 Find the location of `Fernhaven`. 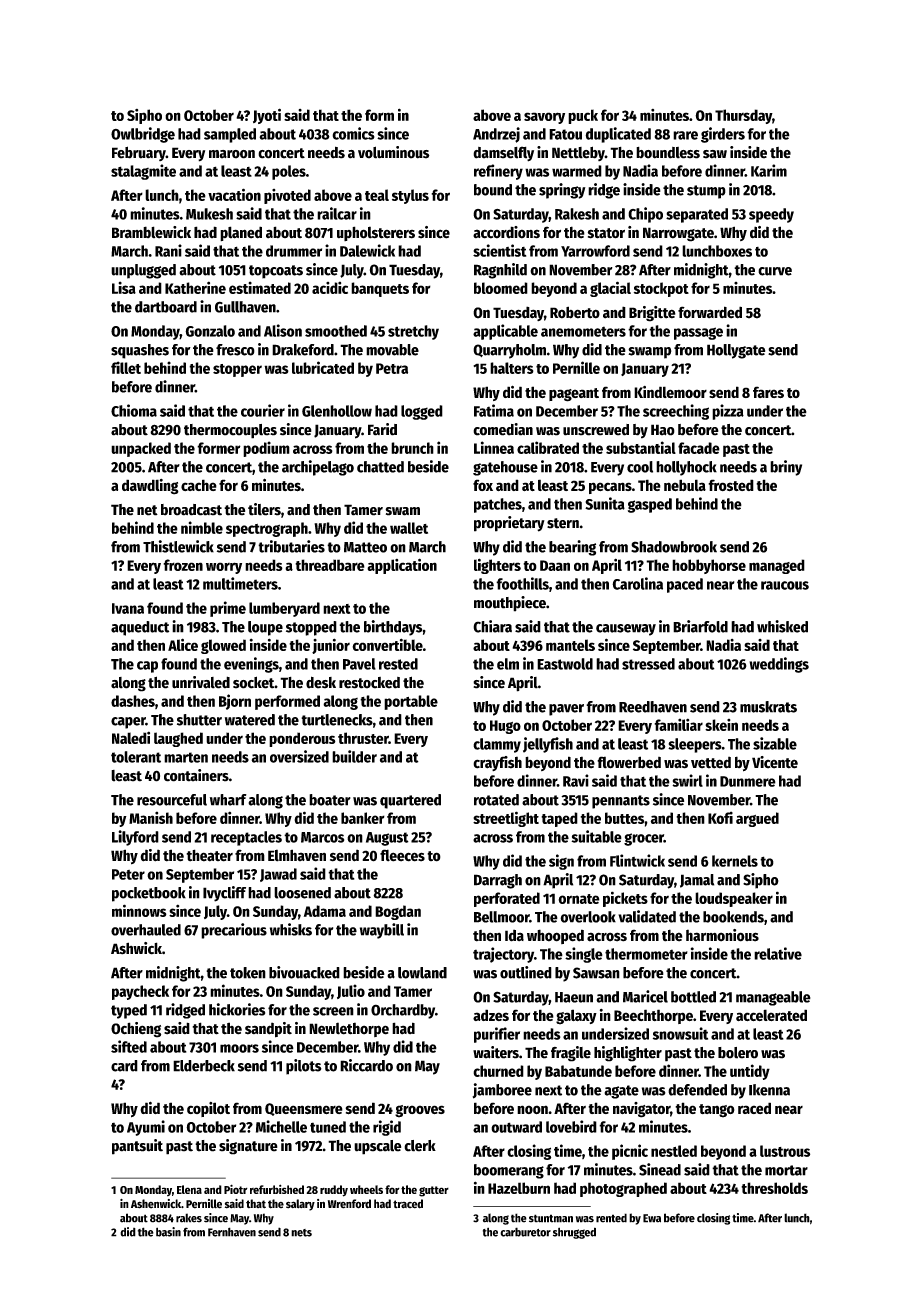

Fernhaven is located at coordinates (232, 1232).
